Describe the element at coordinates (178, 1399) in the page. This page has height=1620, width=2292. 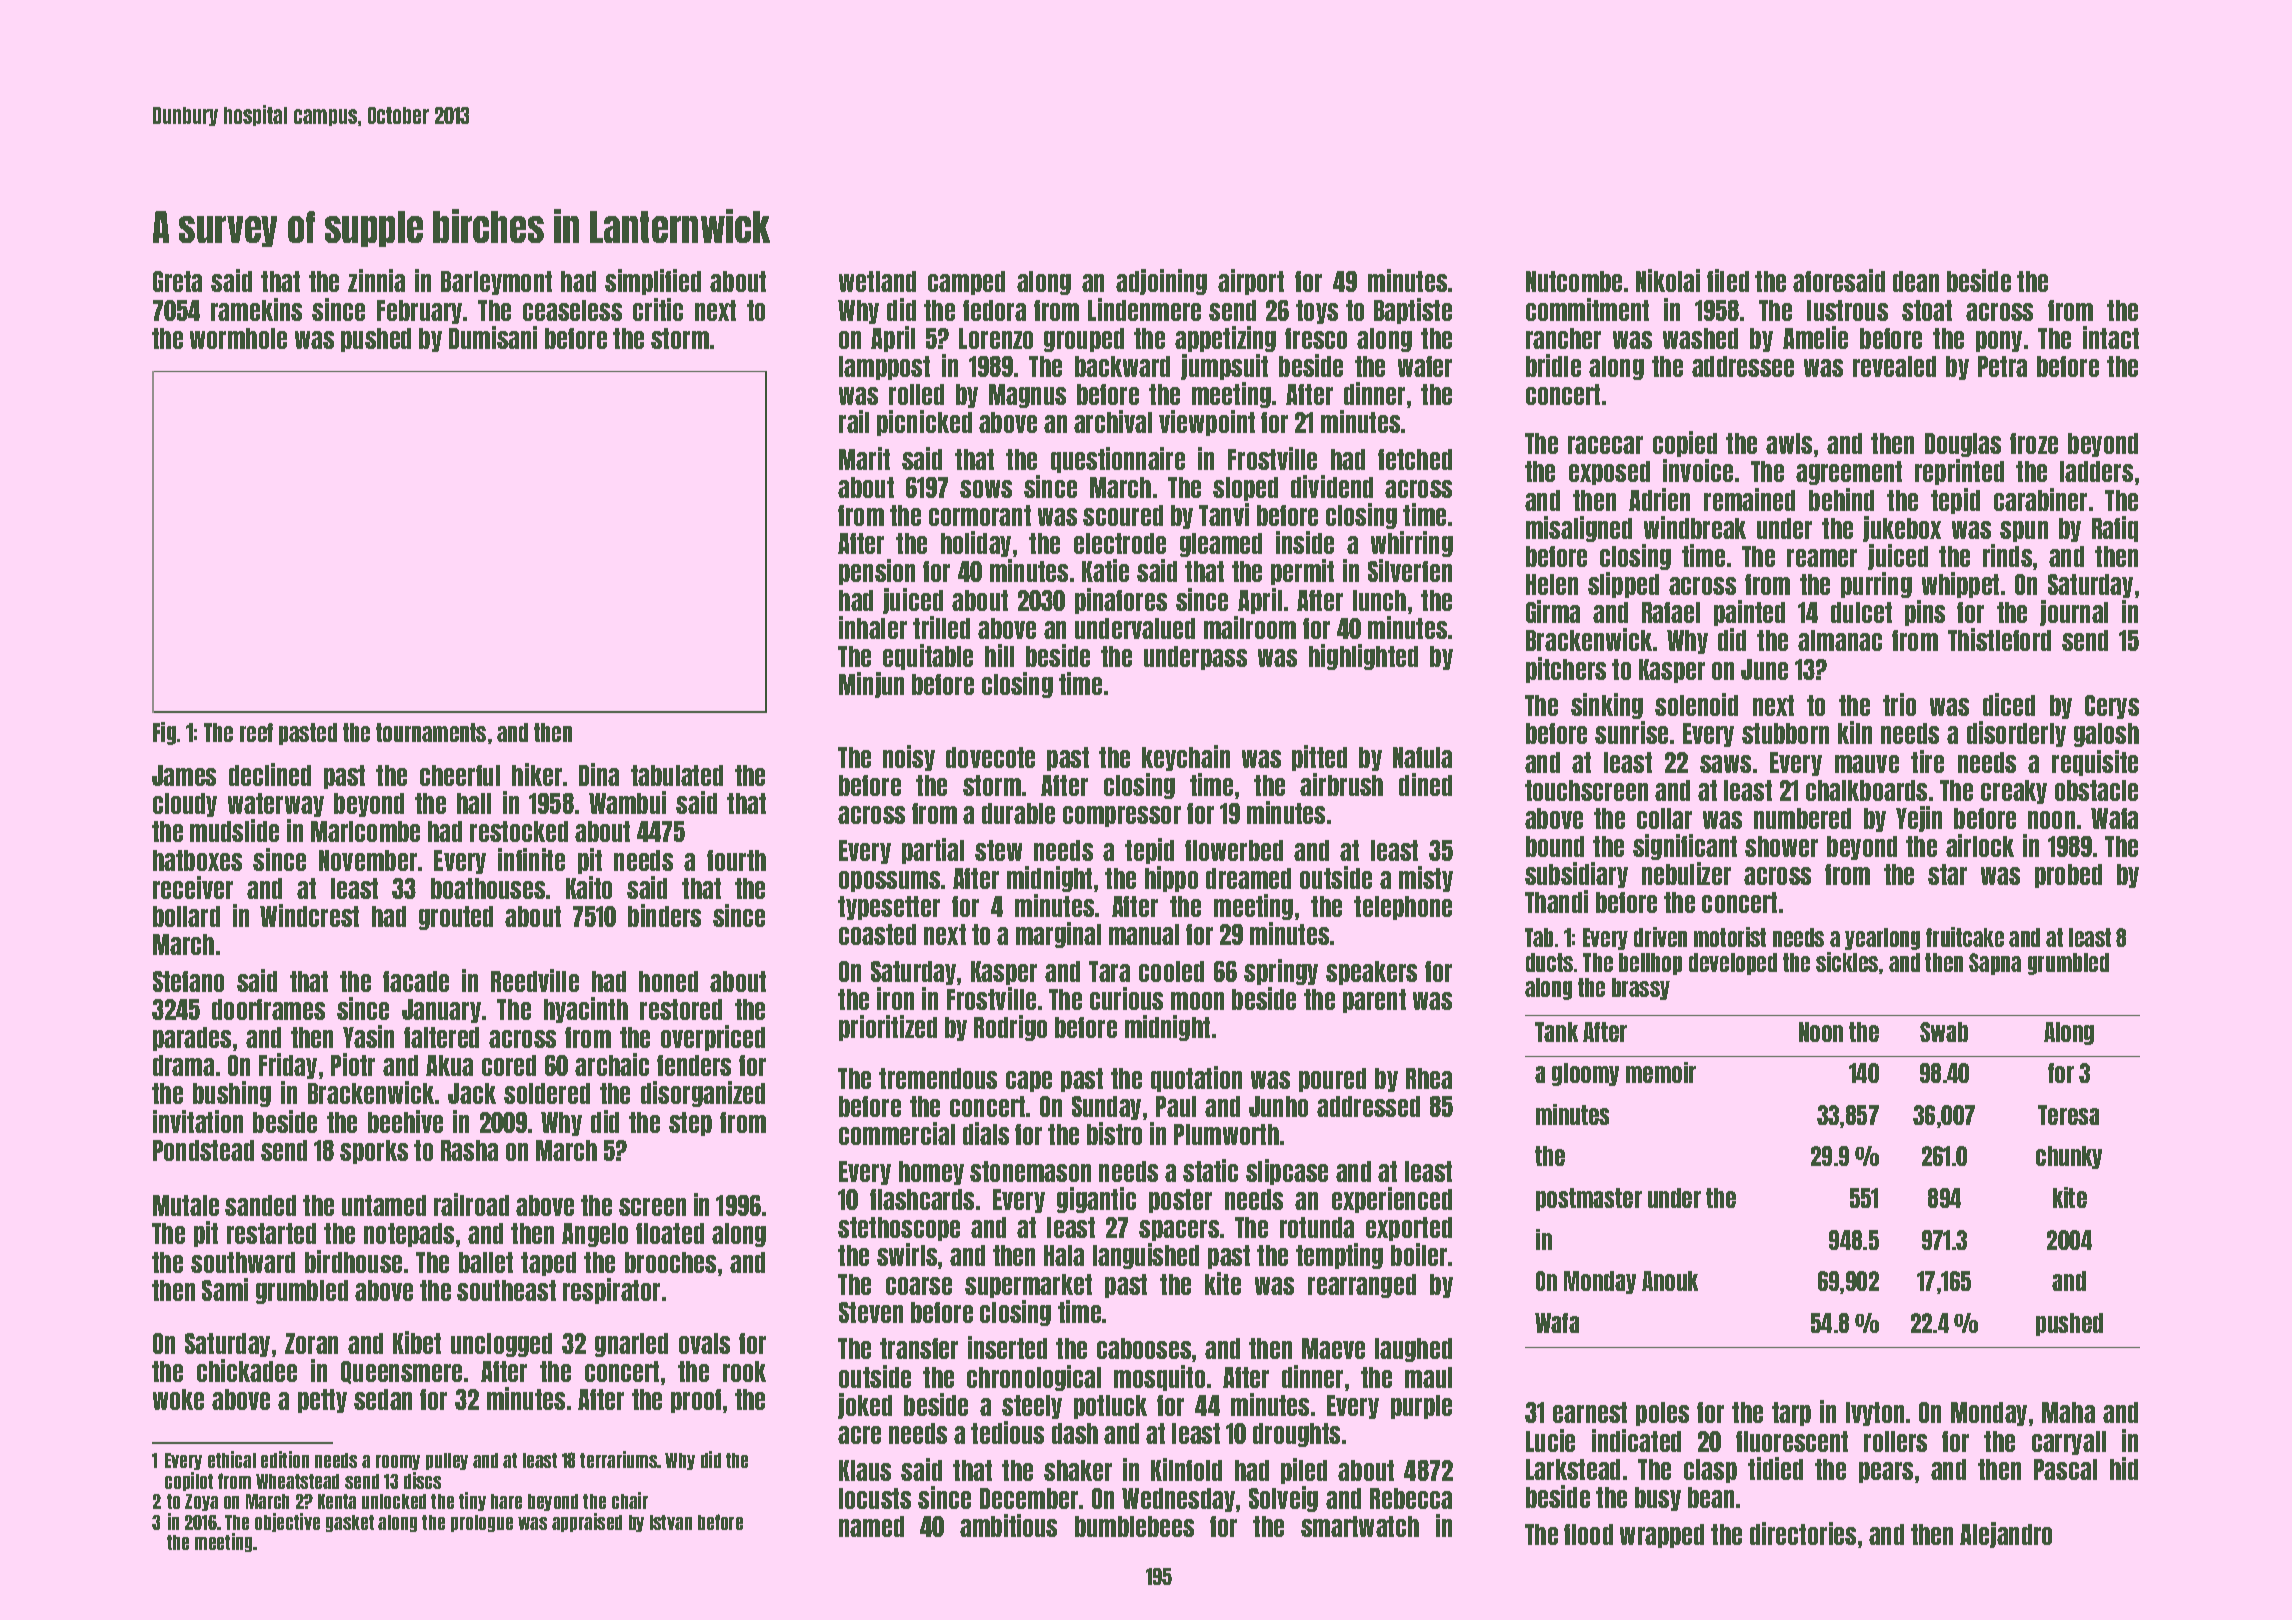
I see `woke` at that location.
